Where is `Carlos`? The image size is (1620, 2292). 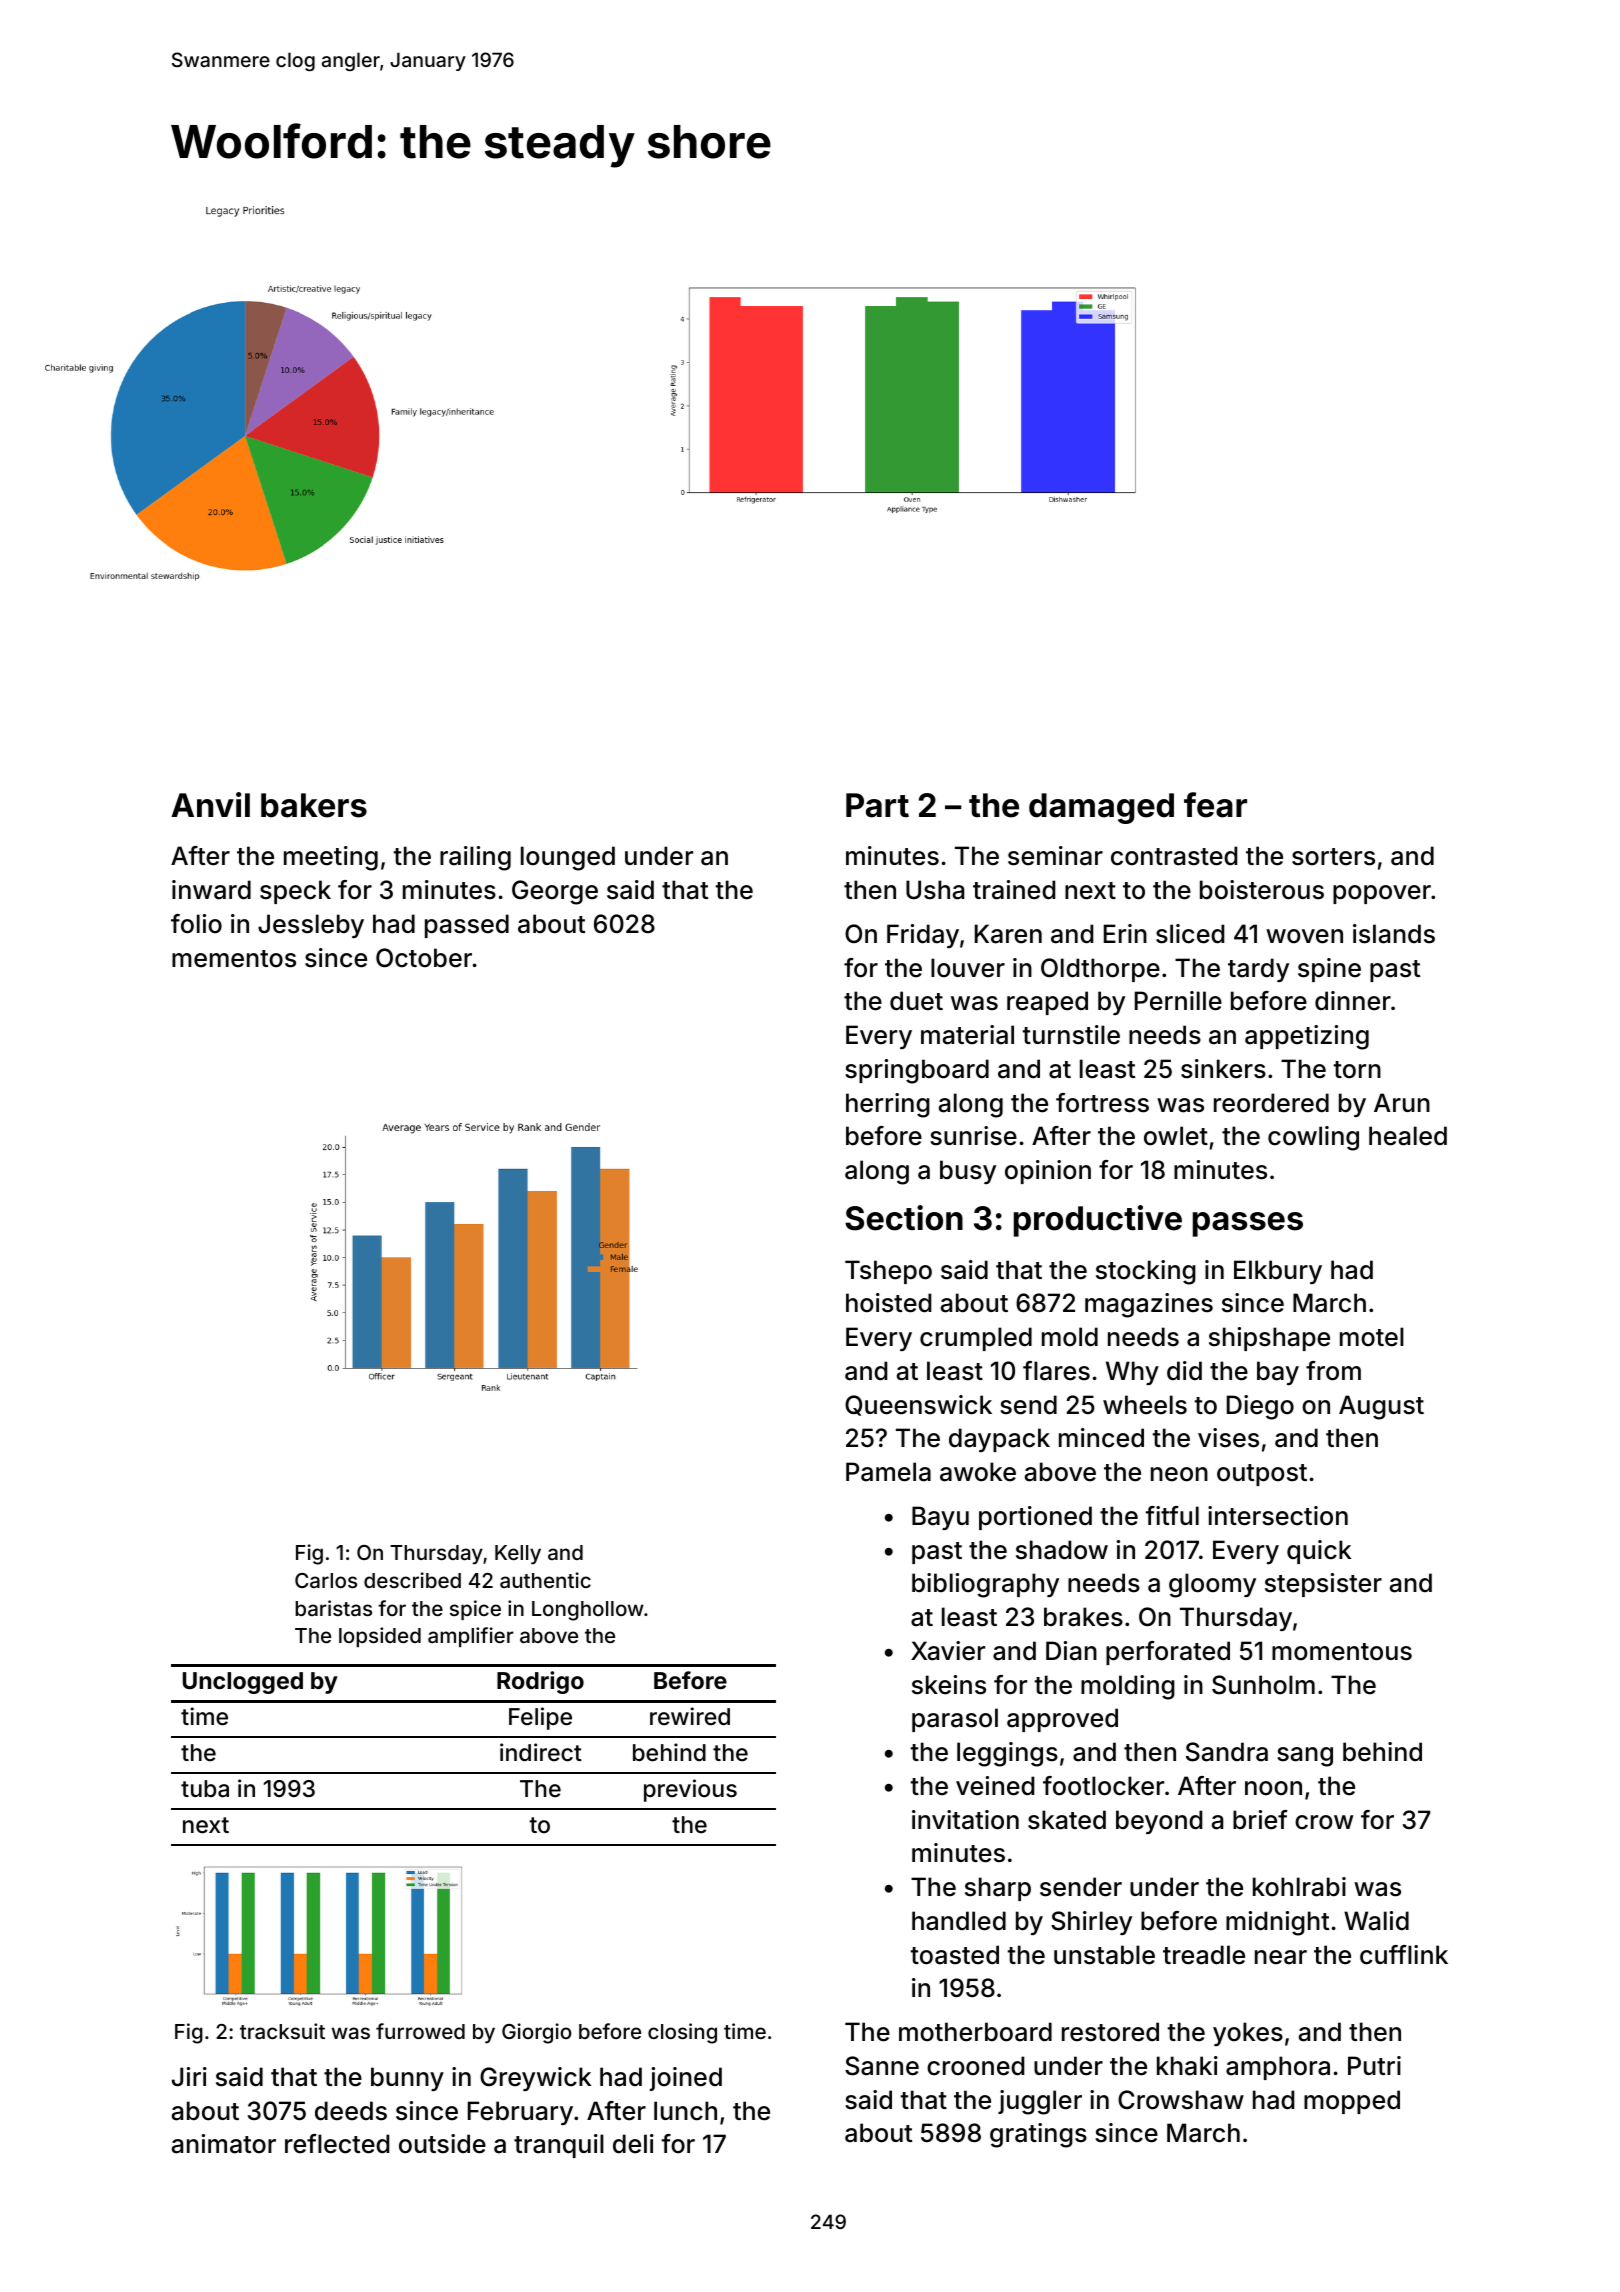 Carlos is located at coordinates (326, 1580).
